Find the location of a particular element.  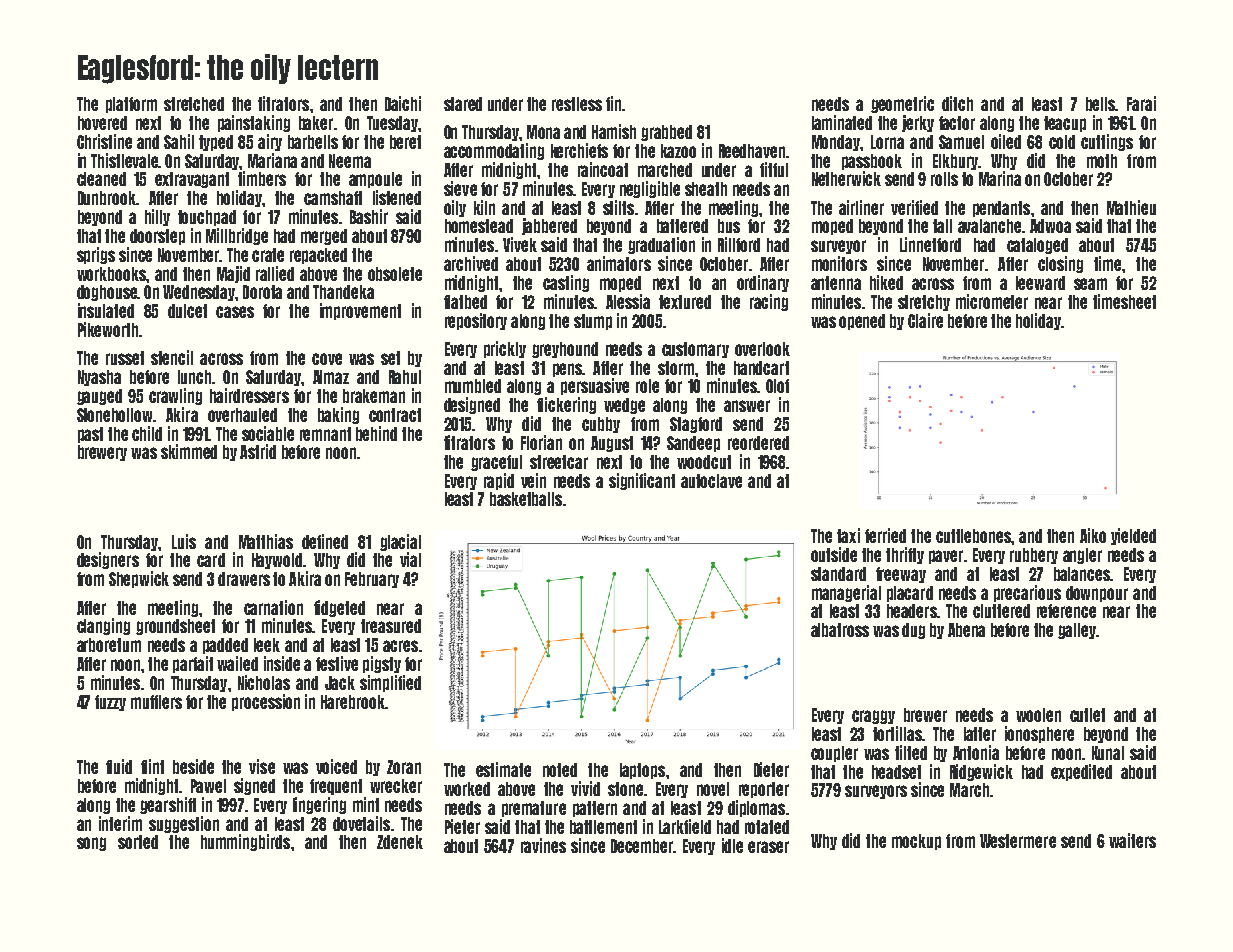

mockup is located at coordinates (916, 842).
